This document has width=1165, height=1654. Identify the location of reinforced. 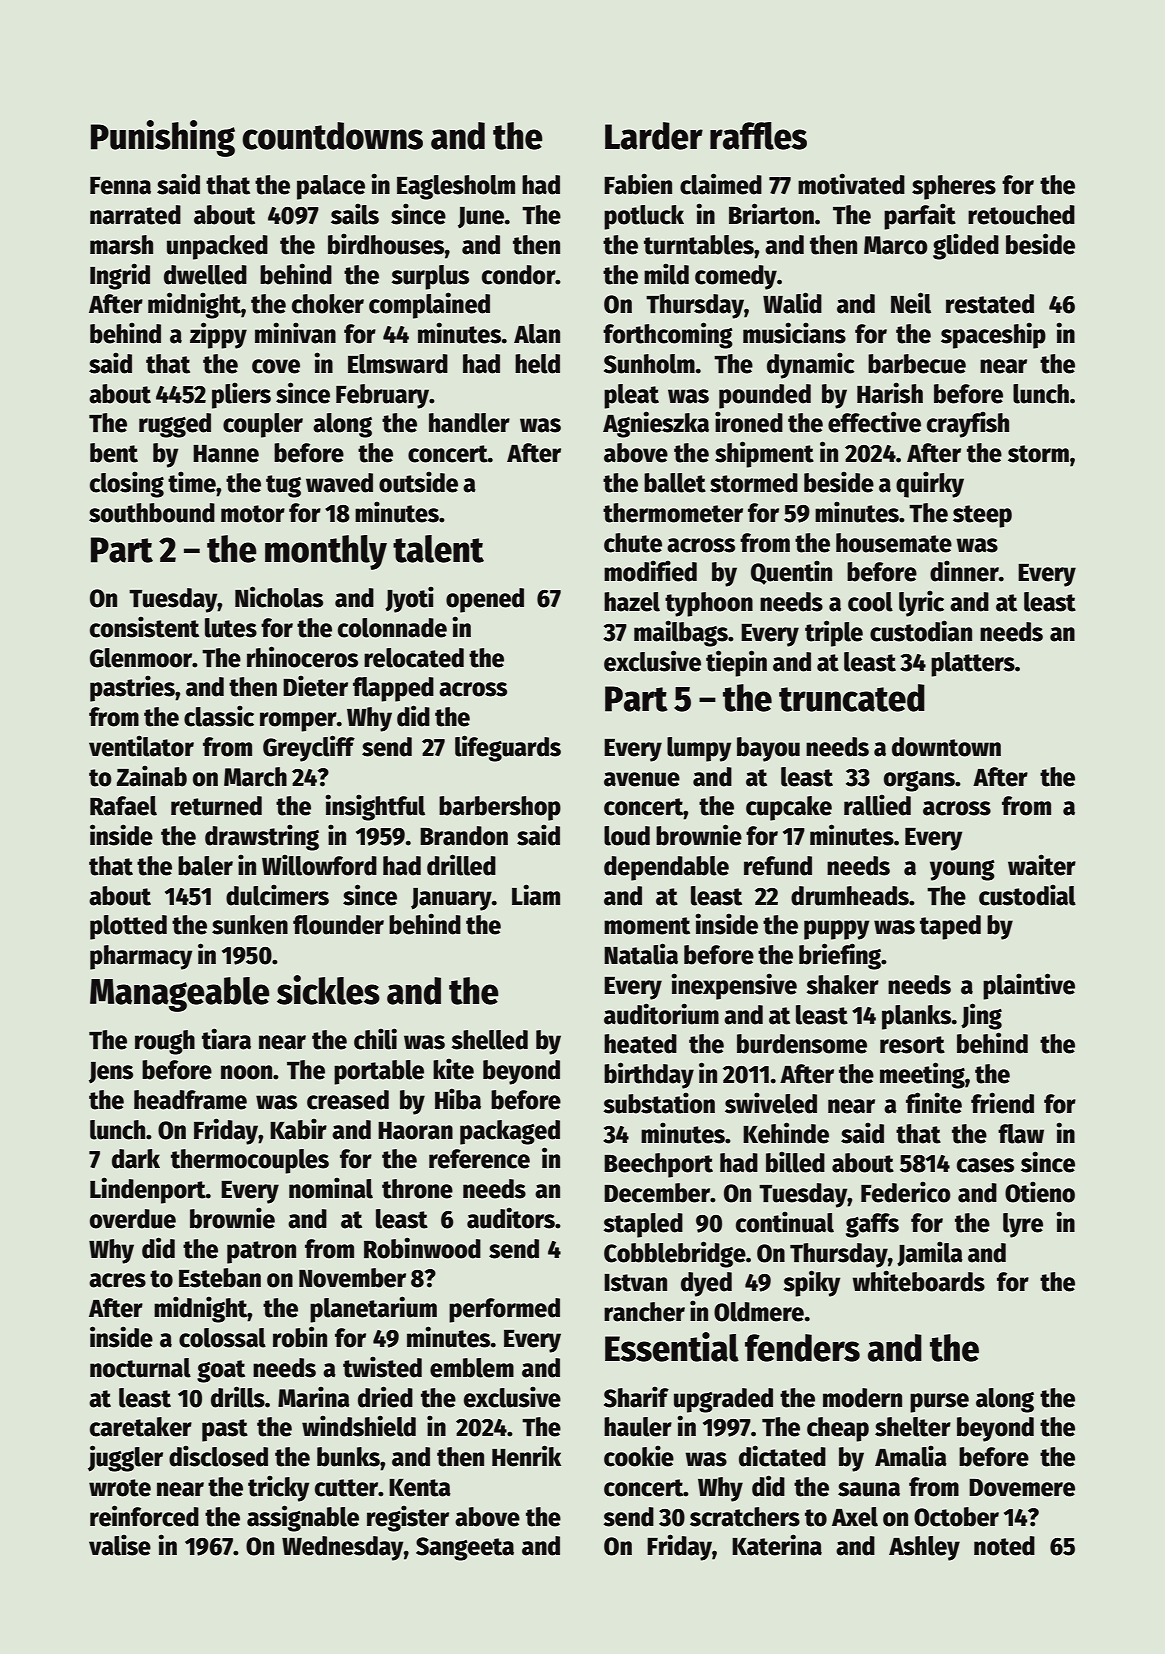
(144, 1516).
